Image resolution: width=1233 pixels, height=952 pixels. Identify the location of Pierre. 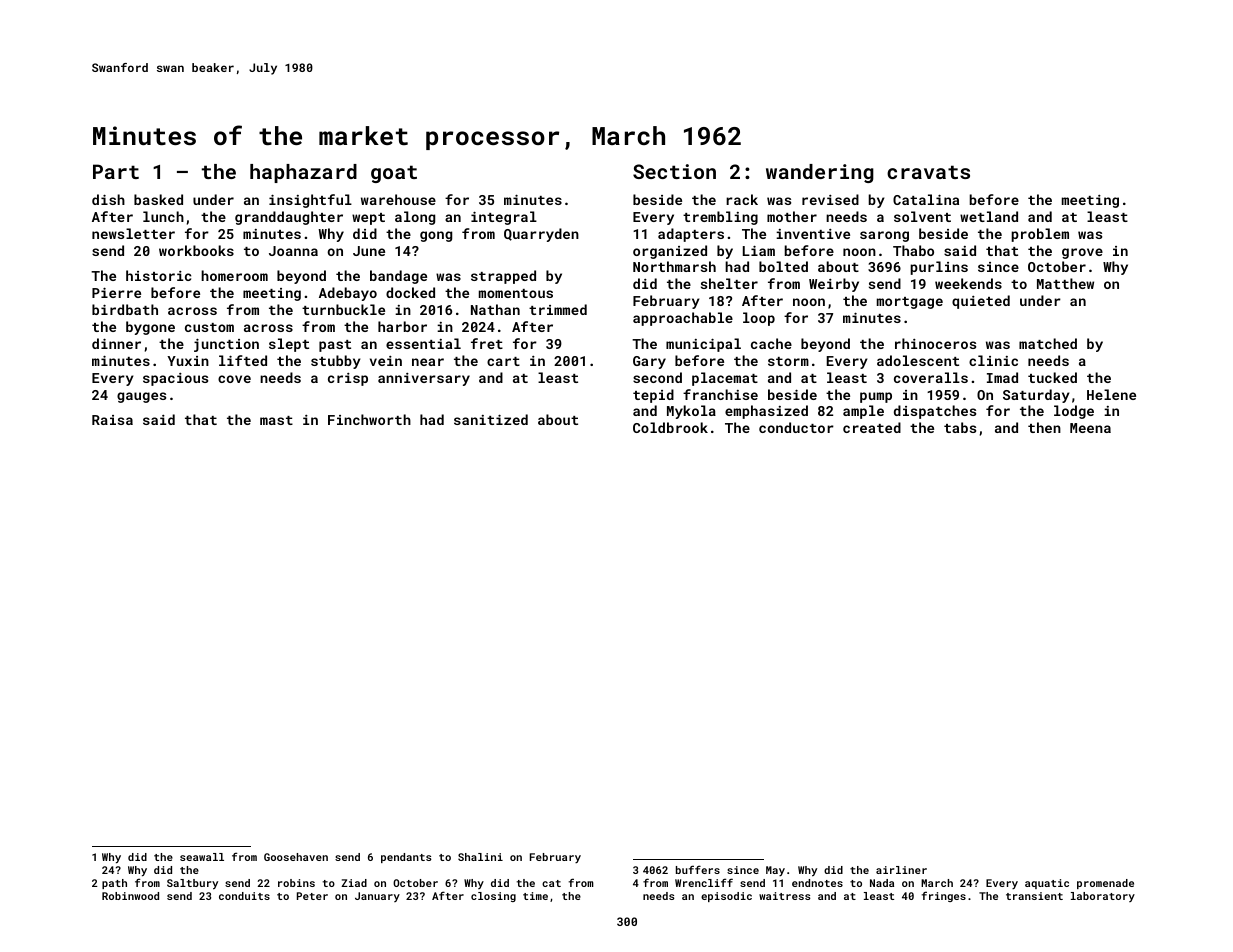
(116, 292).
